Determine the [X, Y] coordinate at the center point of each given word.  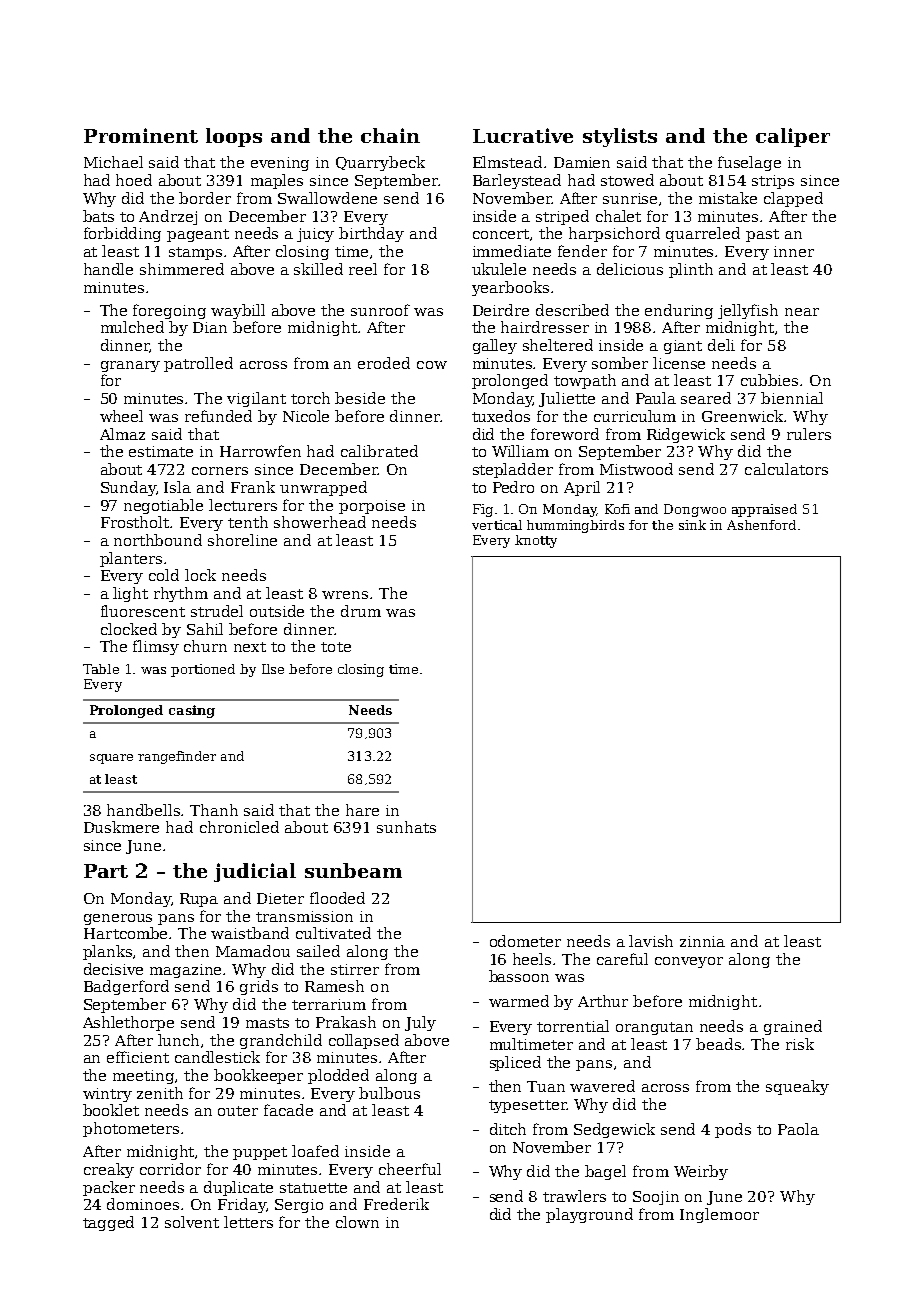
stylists [620, 137]
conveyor [689, 962]
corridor [170, 1169]
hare [362, 810]
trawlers [574, 1196]
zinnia [702, 941]
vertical [497, 525]
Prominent [141, 135]
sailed [318, 951]
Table [101, 669]
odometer [525, 941]
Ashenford [761, 525]
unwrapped [323, 488]
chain [390, 135]
